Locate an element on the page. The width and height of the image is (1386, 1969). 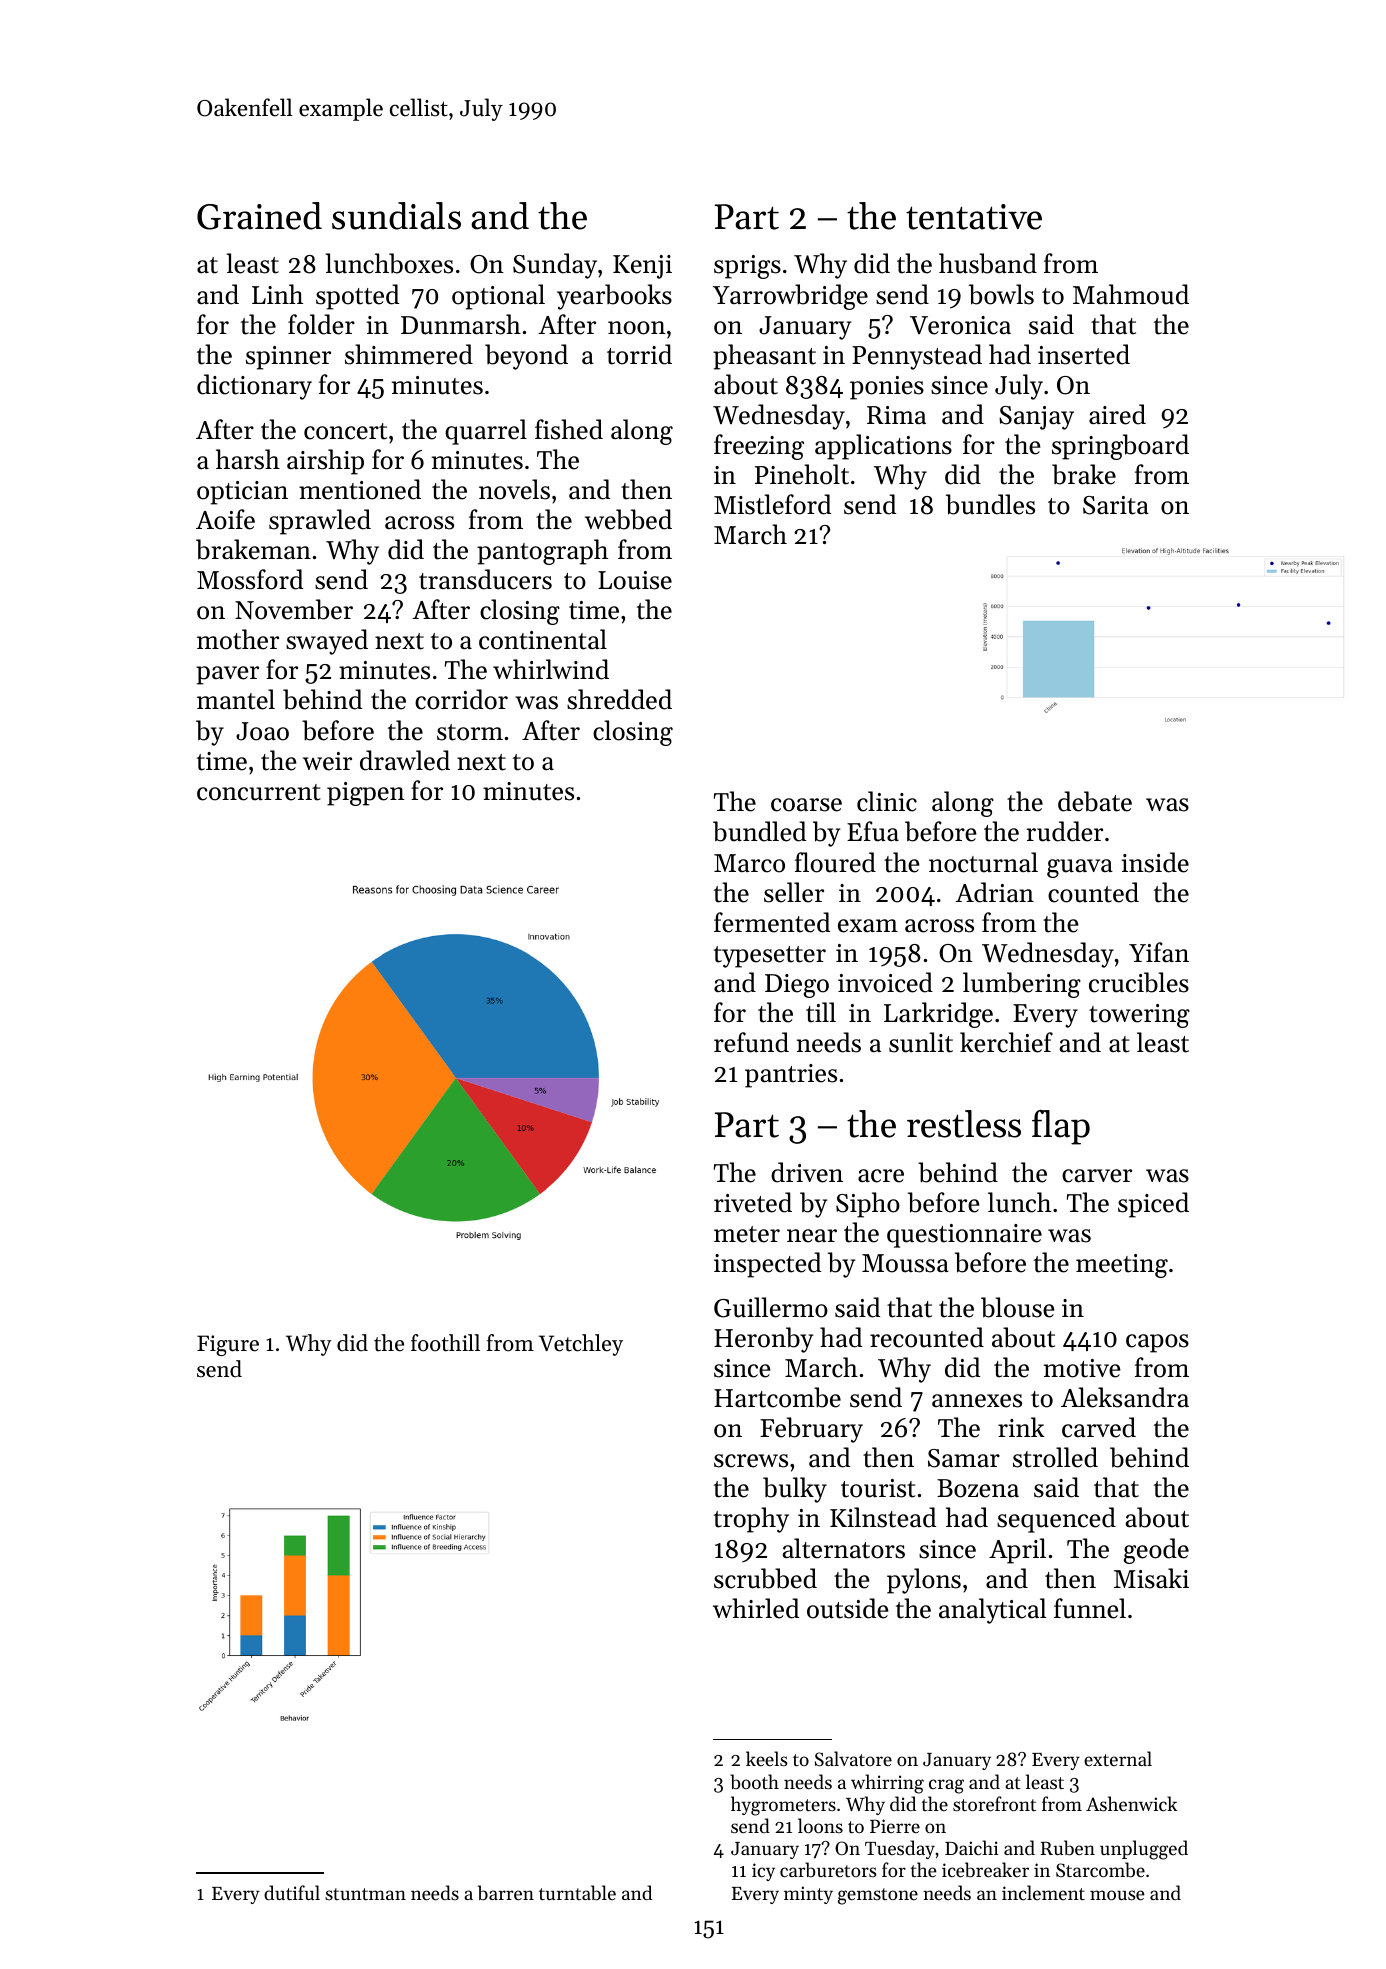
Sanjay is located at coordinates (1036, 418).
